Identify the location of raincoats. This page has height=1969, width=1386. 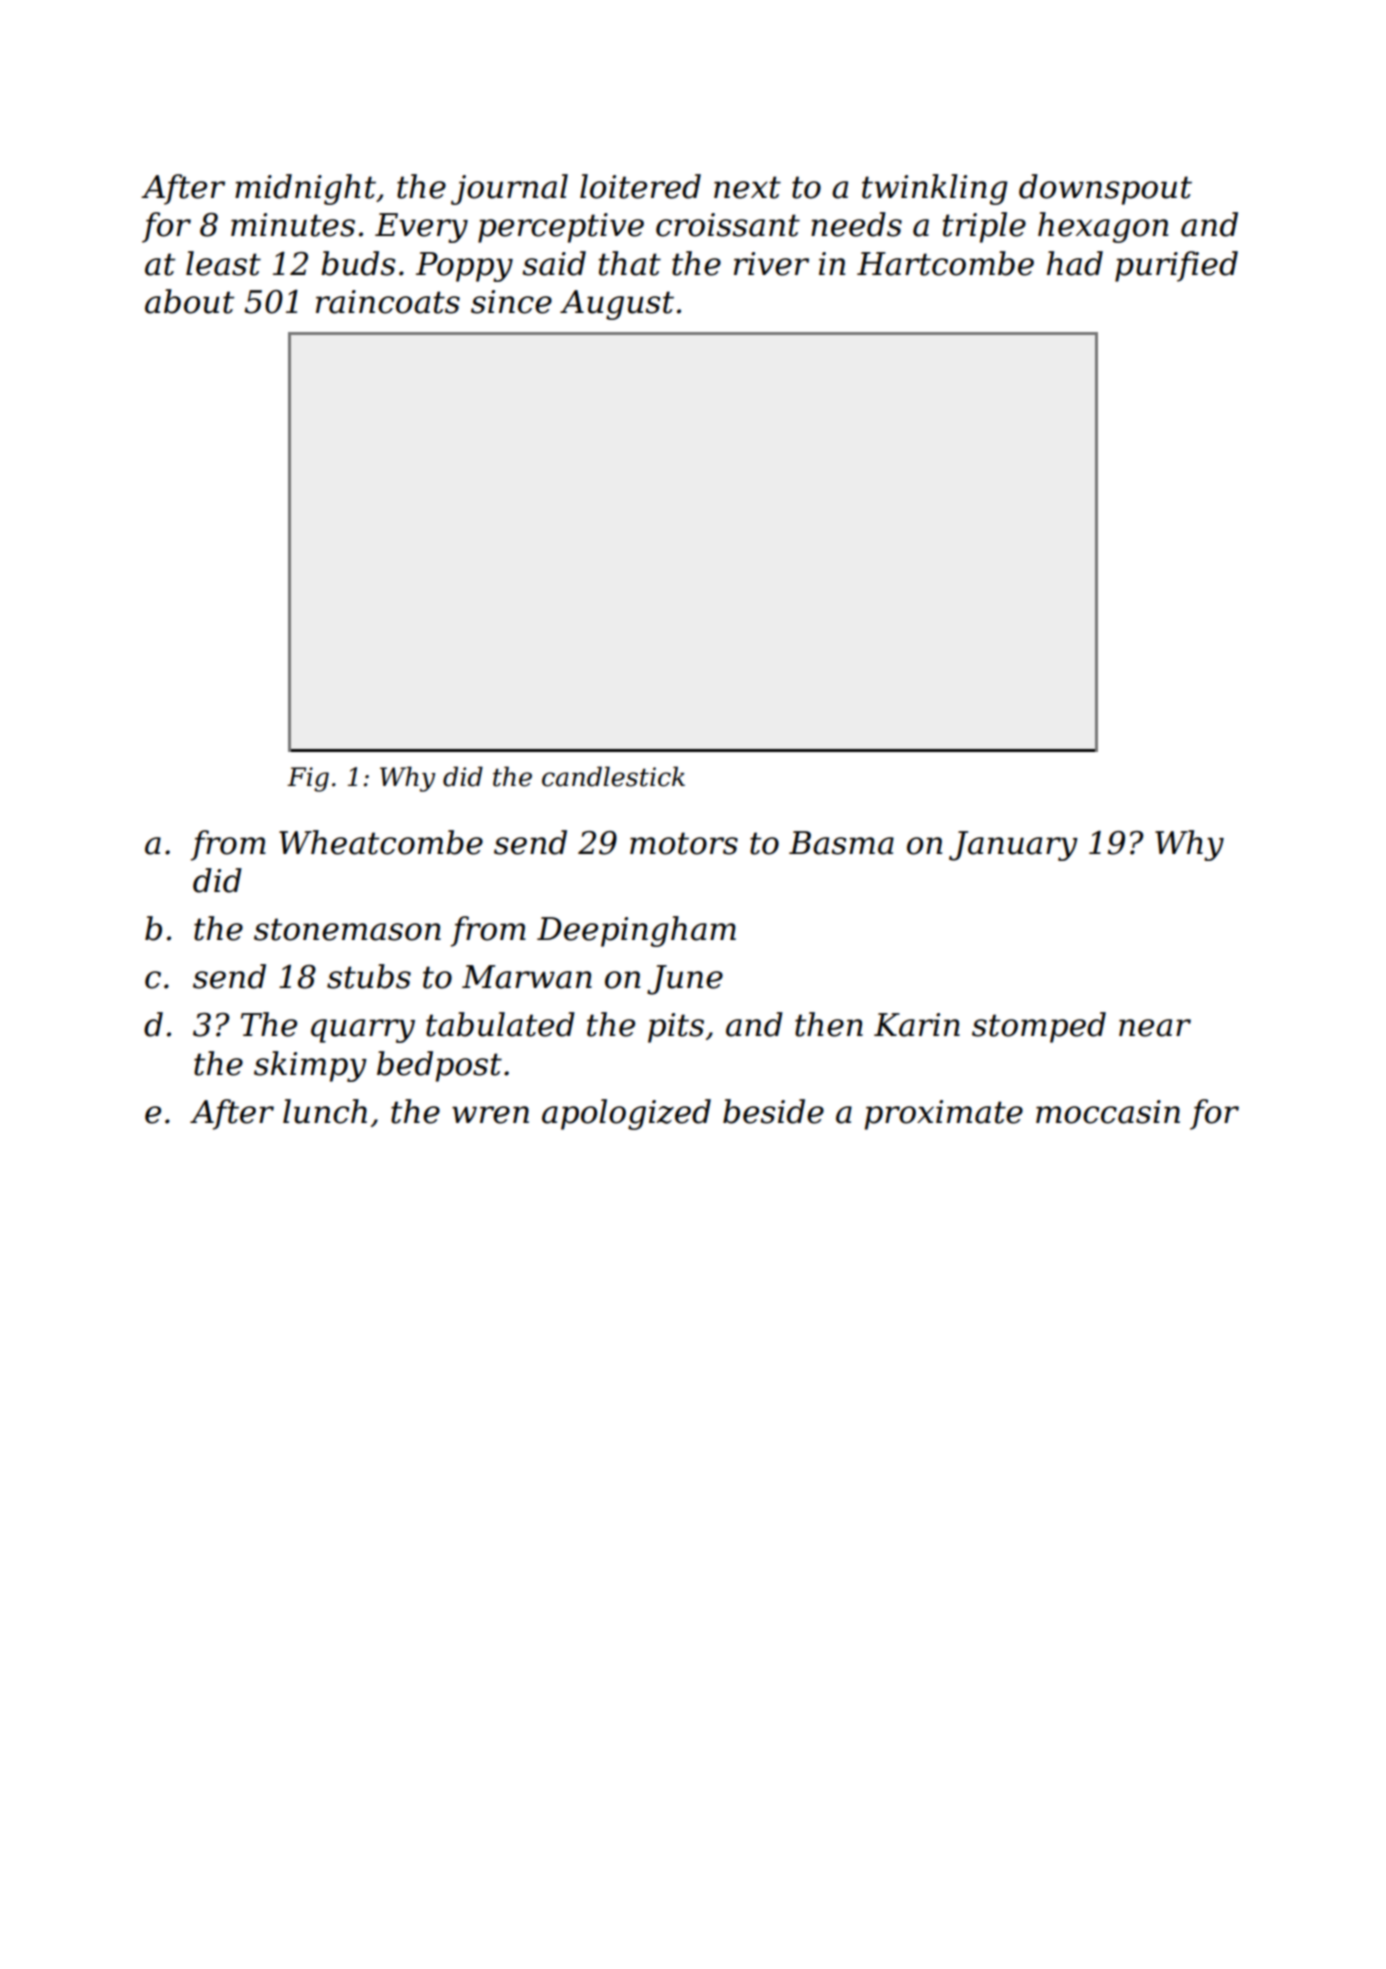
(388, 302).
